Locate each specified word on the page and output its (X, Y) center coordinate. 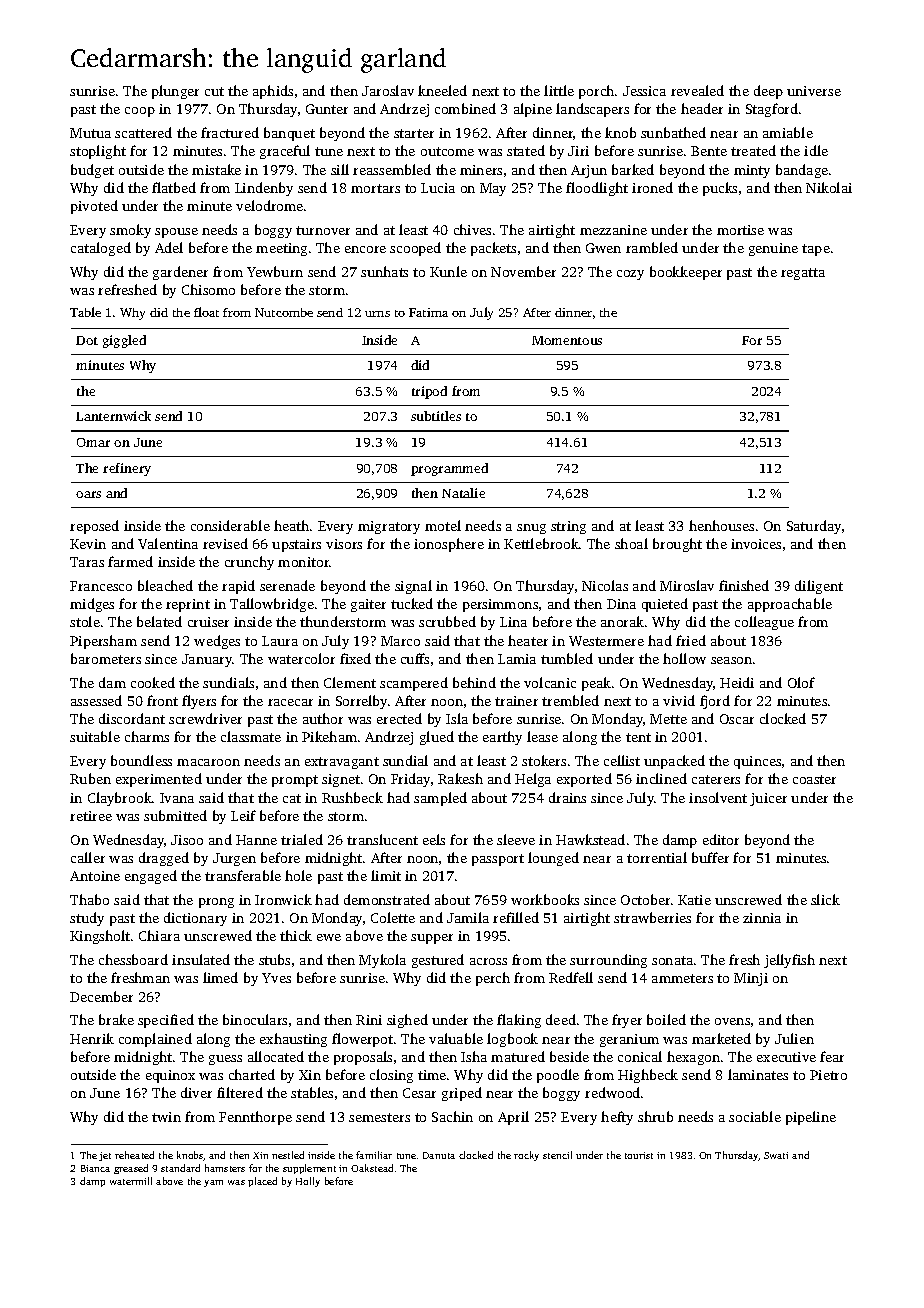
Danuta (439, 1155)
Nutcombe (284, 312)
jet (105, 1156)
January (207, 660)
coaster (814, 779)
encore (365, 249)
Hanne (256, 840)
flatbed (174, 187)
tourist (639, 1155)
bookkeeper (686, 273)
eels (434, 839)
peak (596, 684)
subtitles (436, 416)
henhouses (721, 525)
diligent (819, 587)
